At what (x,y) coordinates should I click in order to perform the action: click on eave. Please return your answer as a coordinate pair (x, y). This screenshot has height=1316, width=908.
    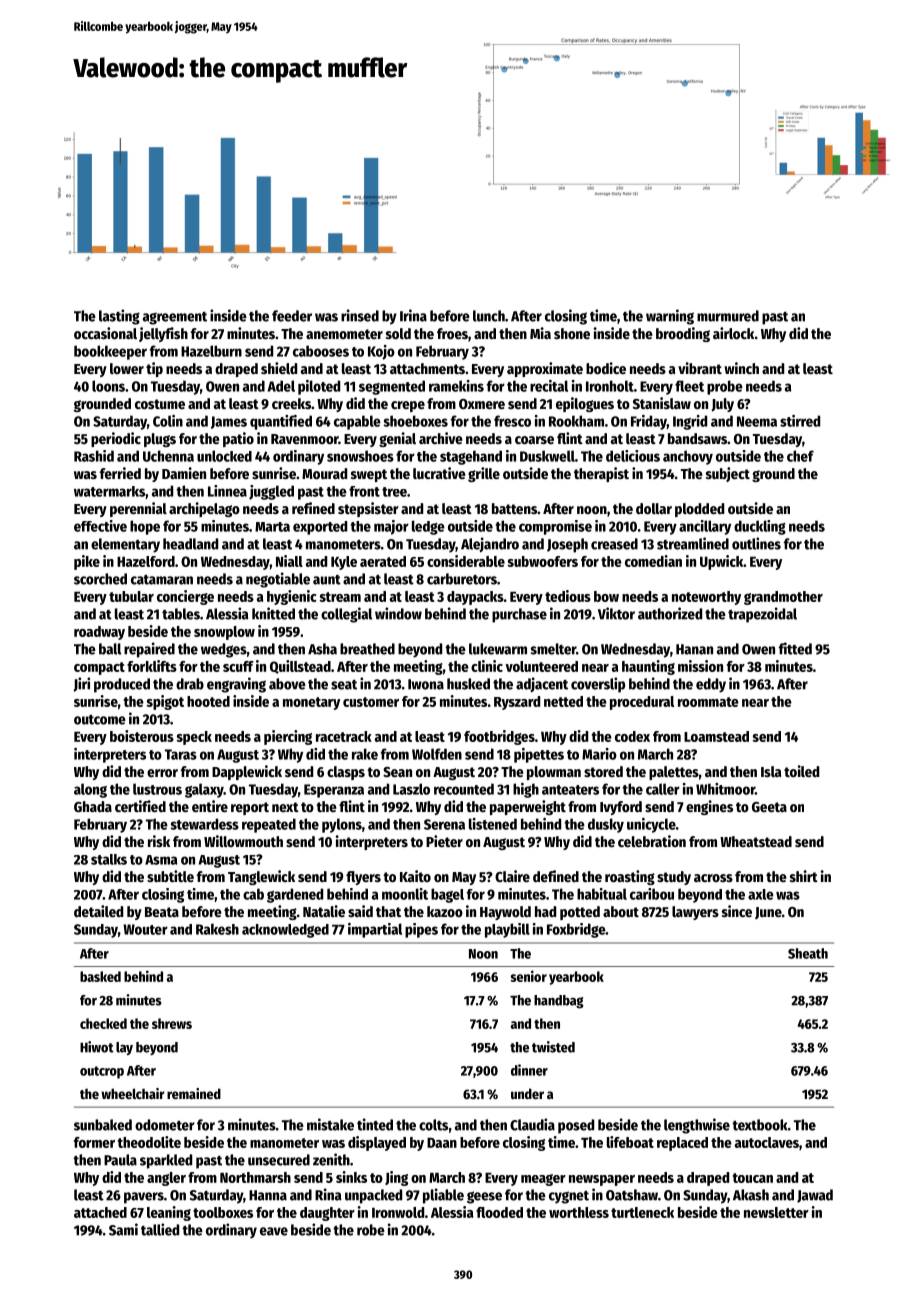
    Looking at the image, I should click on (274, 1231).
